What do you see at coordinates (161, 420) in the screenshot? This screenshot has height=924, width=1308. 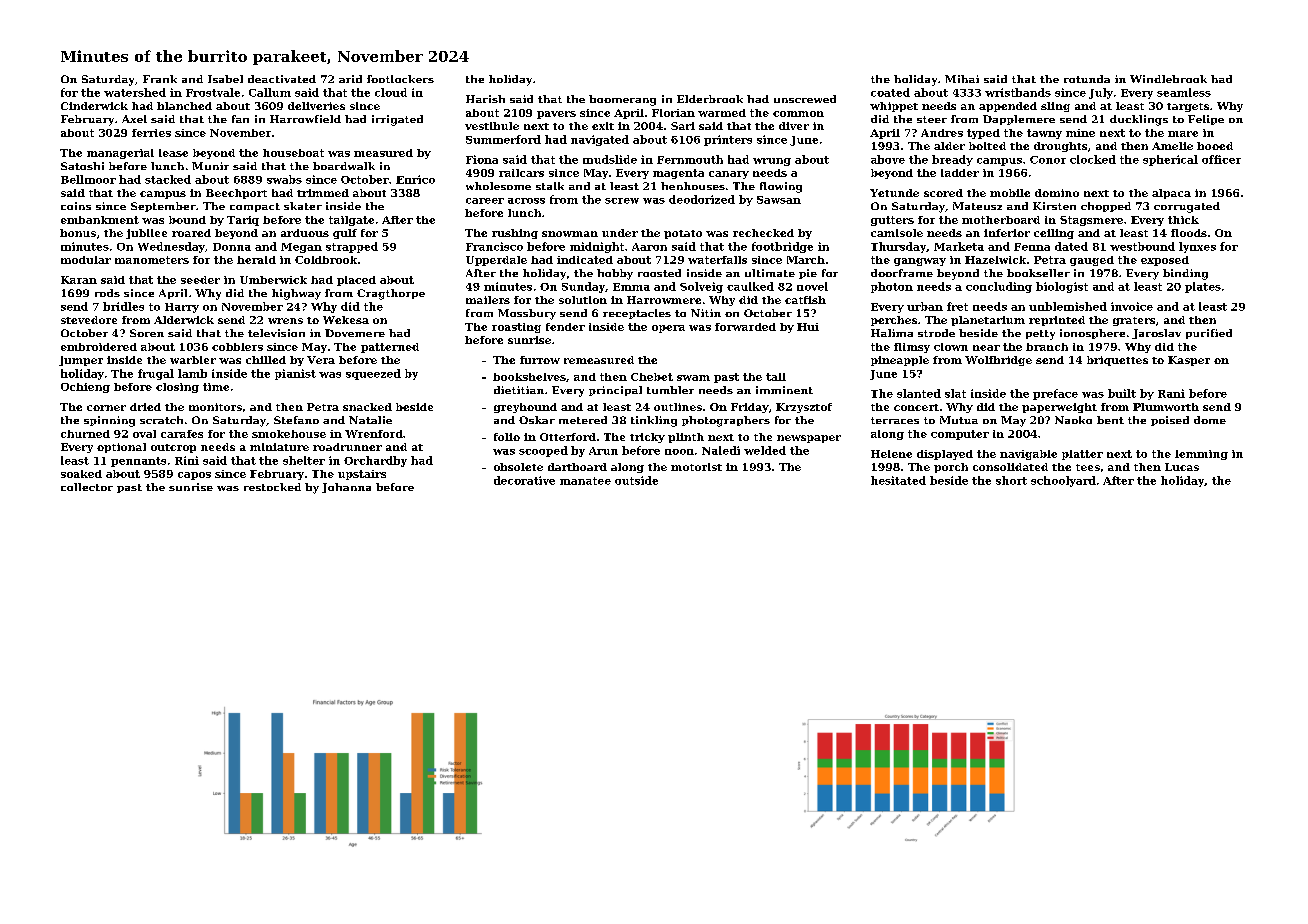 I see `scratch` at bounding box center [161, 420].
